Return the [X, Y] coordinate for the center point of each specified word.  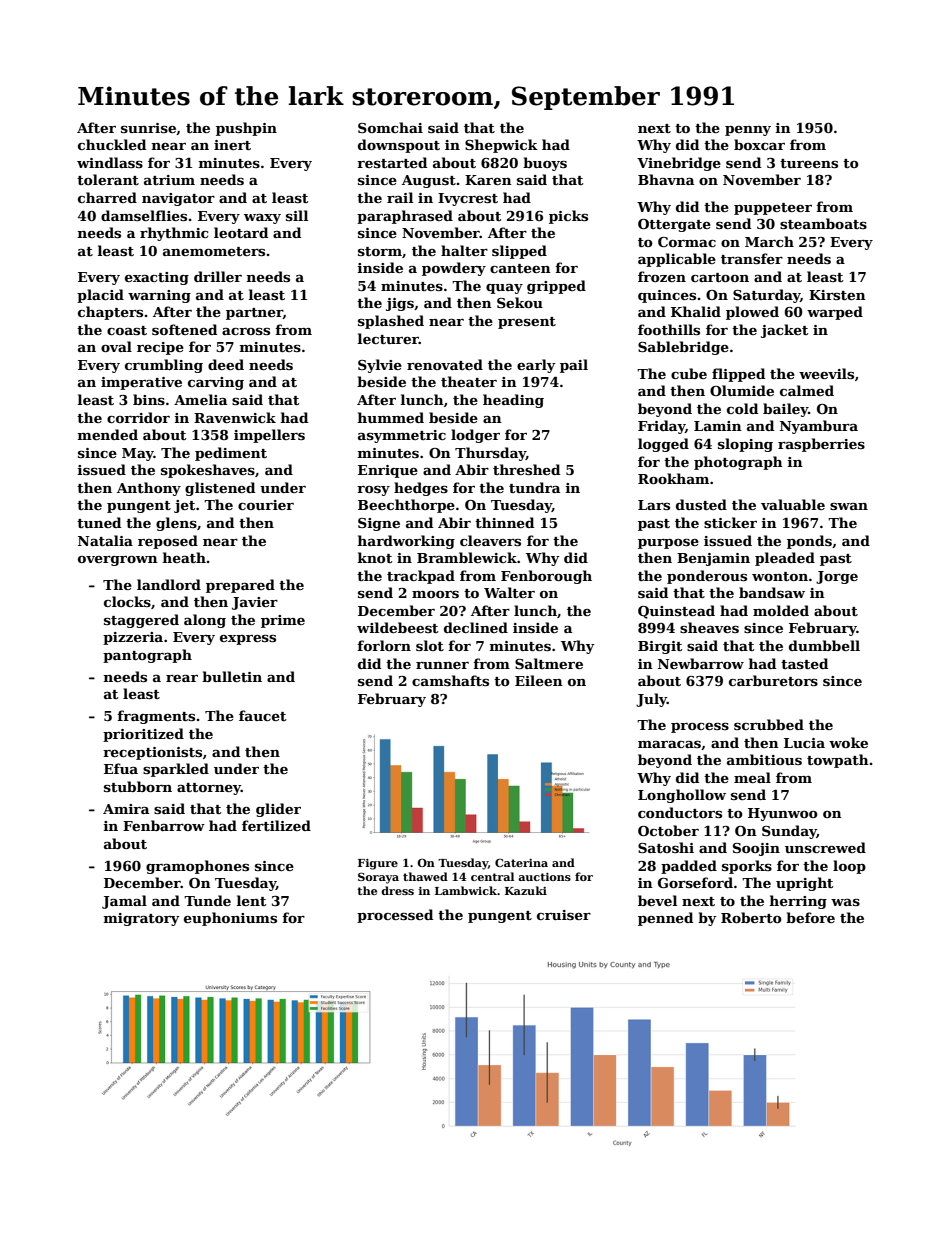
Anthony [149, 489]
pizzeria [133, 638]
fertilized [276, 825]
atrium [169, 180]
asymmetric [402, 436]
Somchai [390, 127]
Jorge [837, 577]
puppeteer [773, 209]
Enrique [388, 471]
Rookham [673, 478]
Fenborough [546, 577]
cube [689, 373]
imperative [141, 383]
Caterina [521, 862]
